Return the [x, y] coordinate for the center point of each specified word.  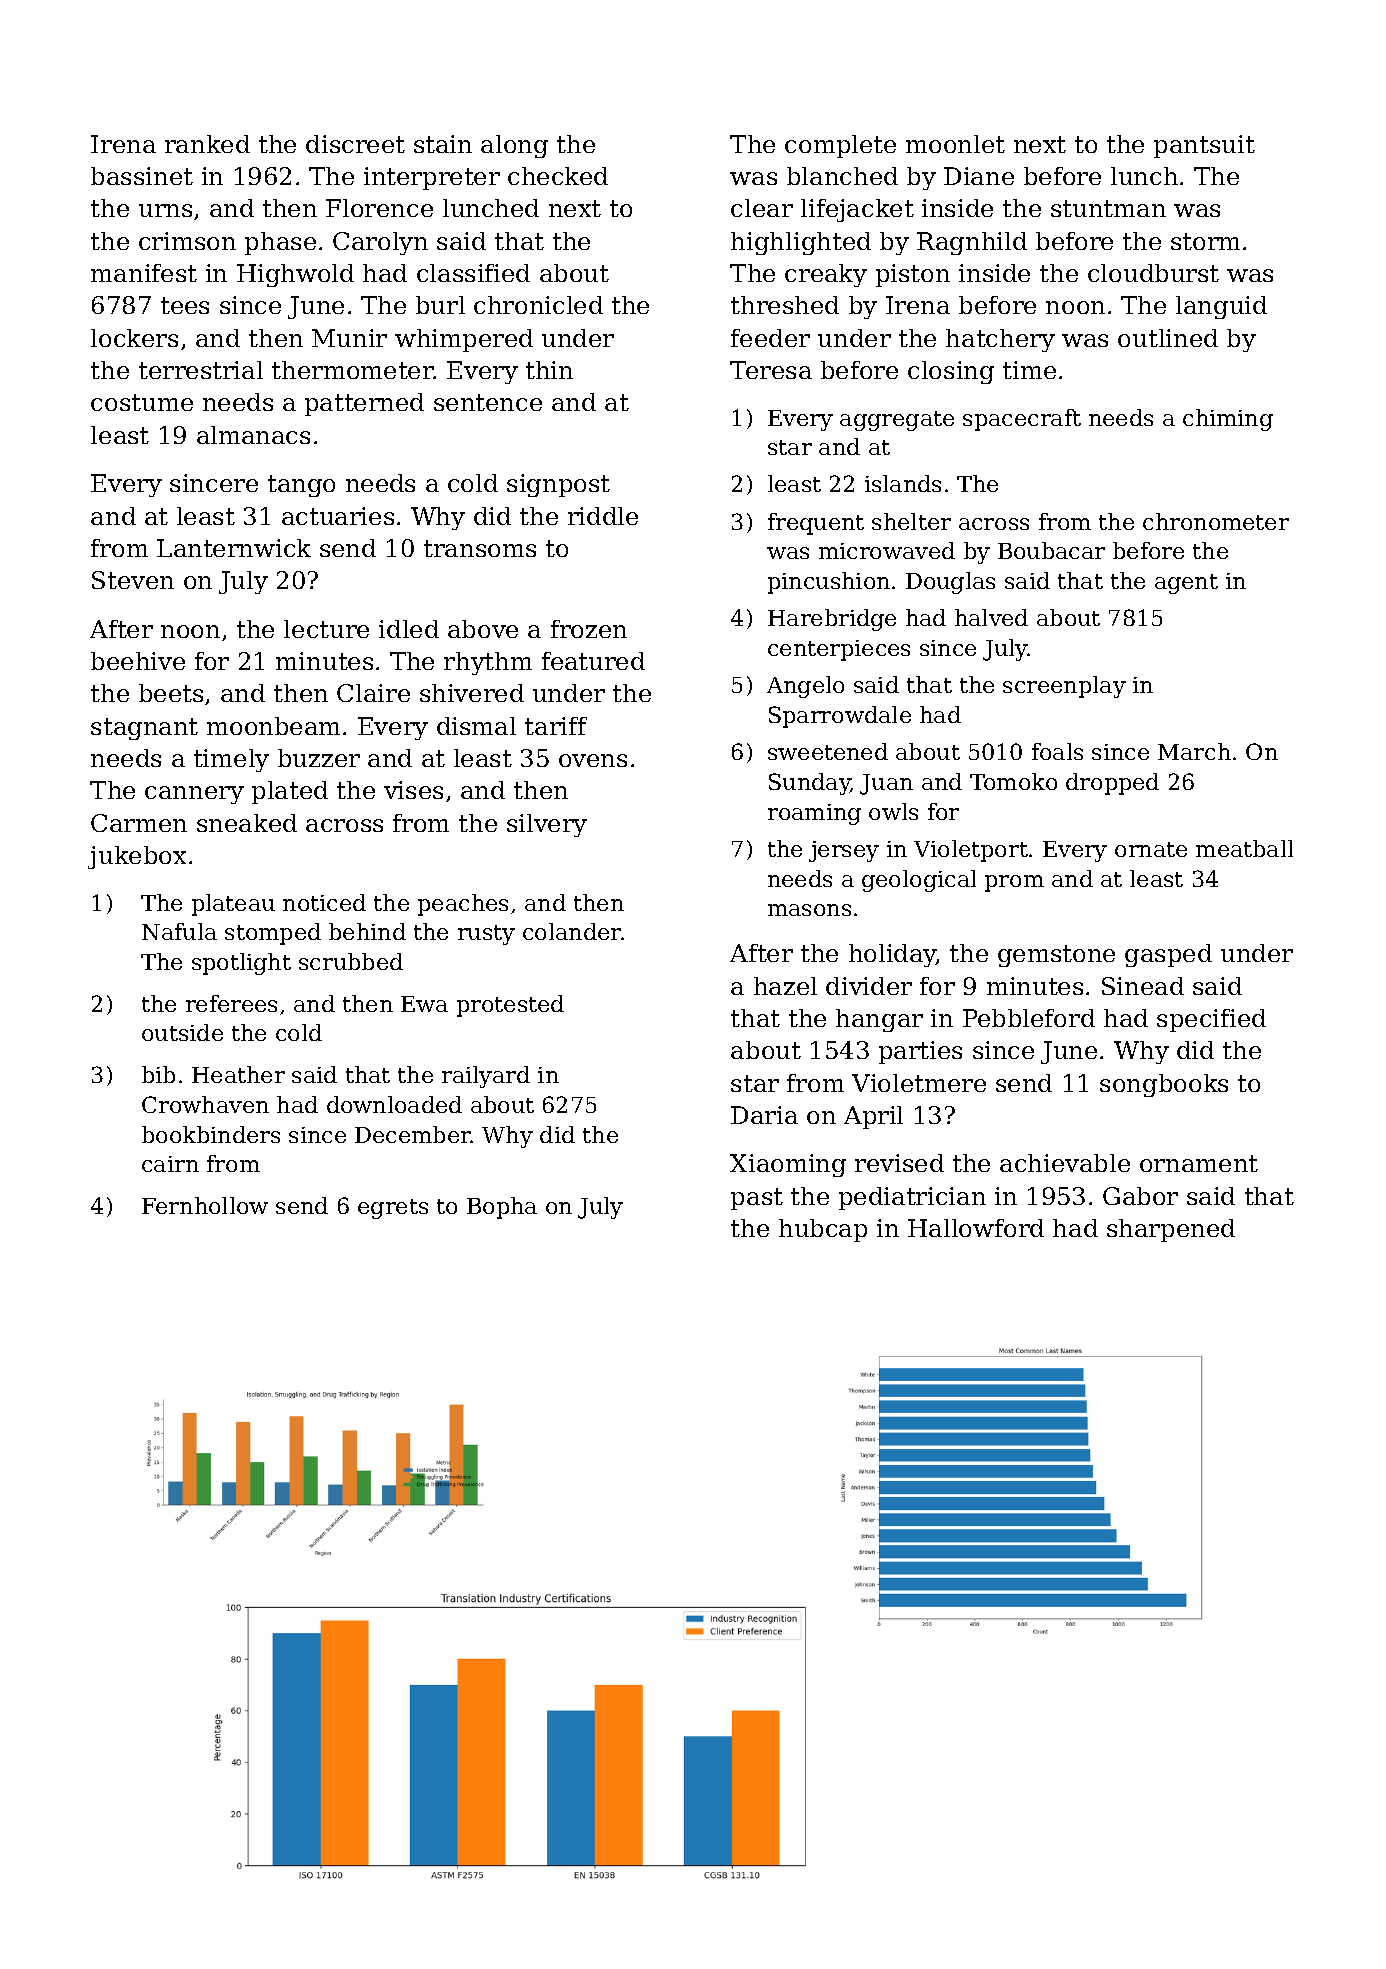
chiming [1228, 420]
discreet [355, 144]
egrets [393, 1209]
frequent [816, 524]
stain [443, 144]
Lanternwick [234, 548]
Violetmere [919, 1083]
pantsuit [1204, 146]
